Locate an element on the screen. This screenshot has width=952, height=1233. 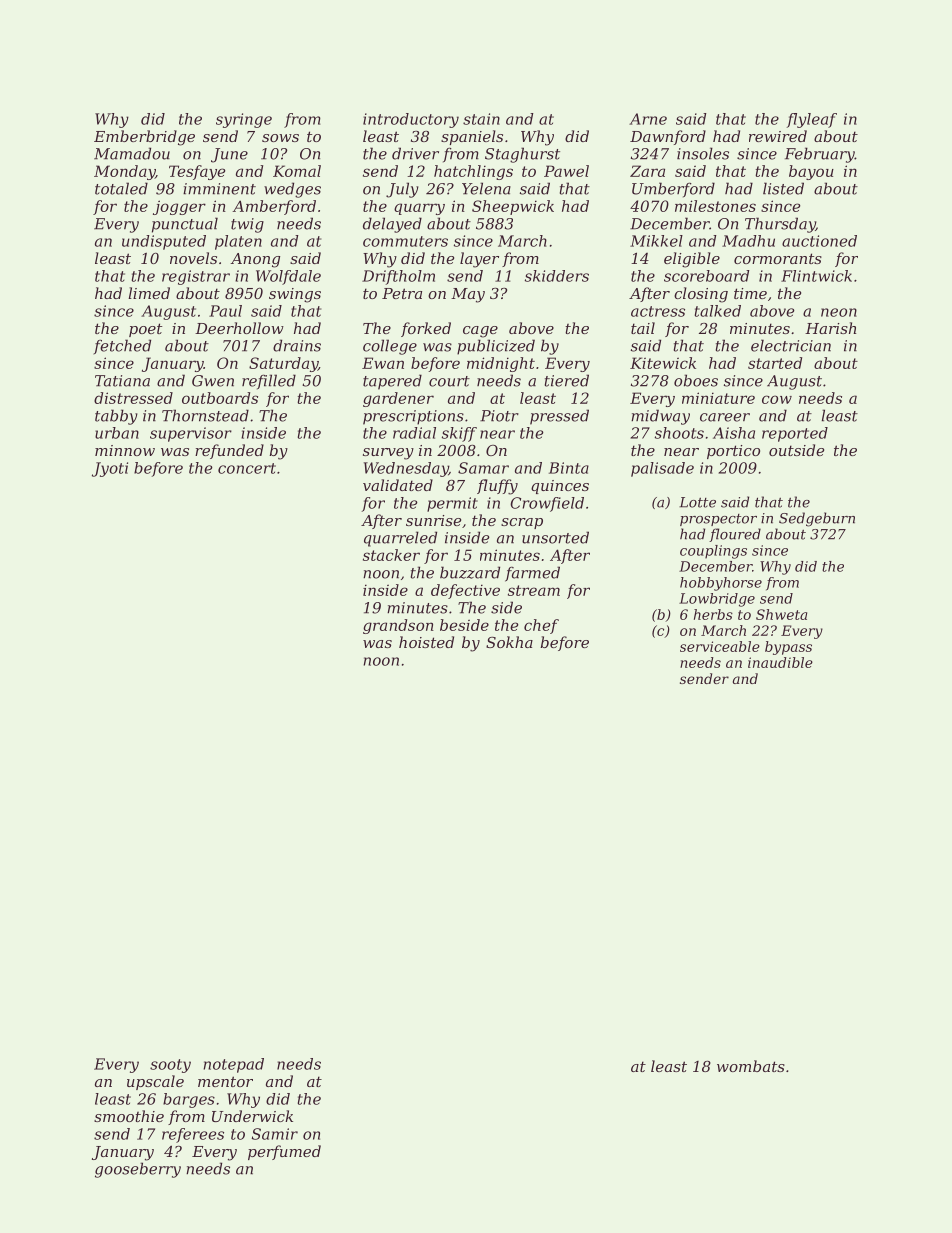
stain is located at coordinates (481, 119).
